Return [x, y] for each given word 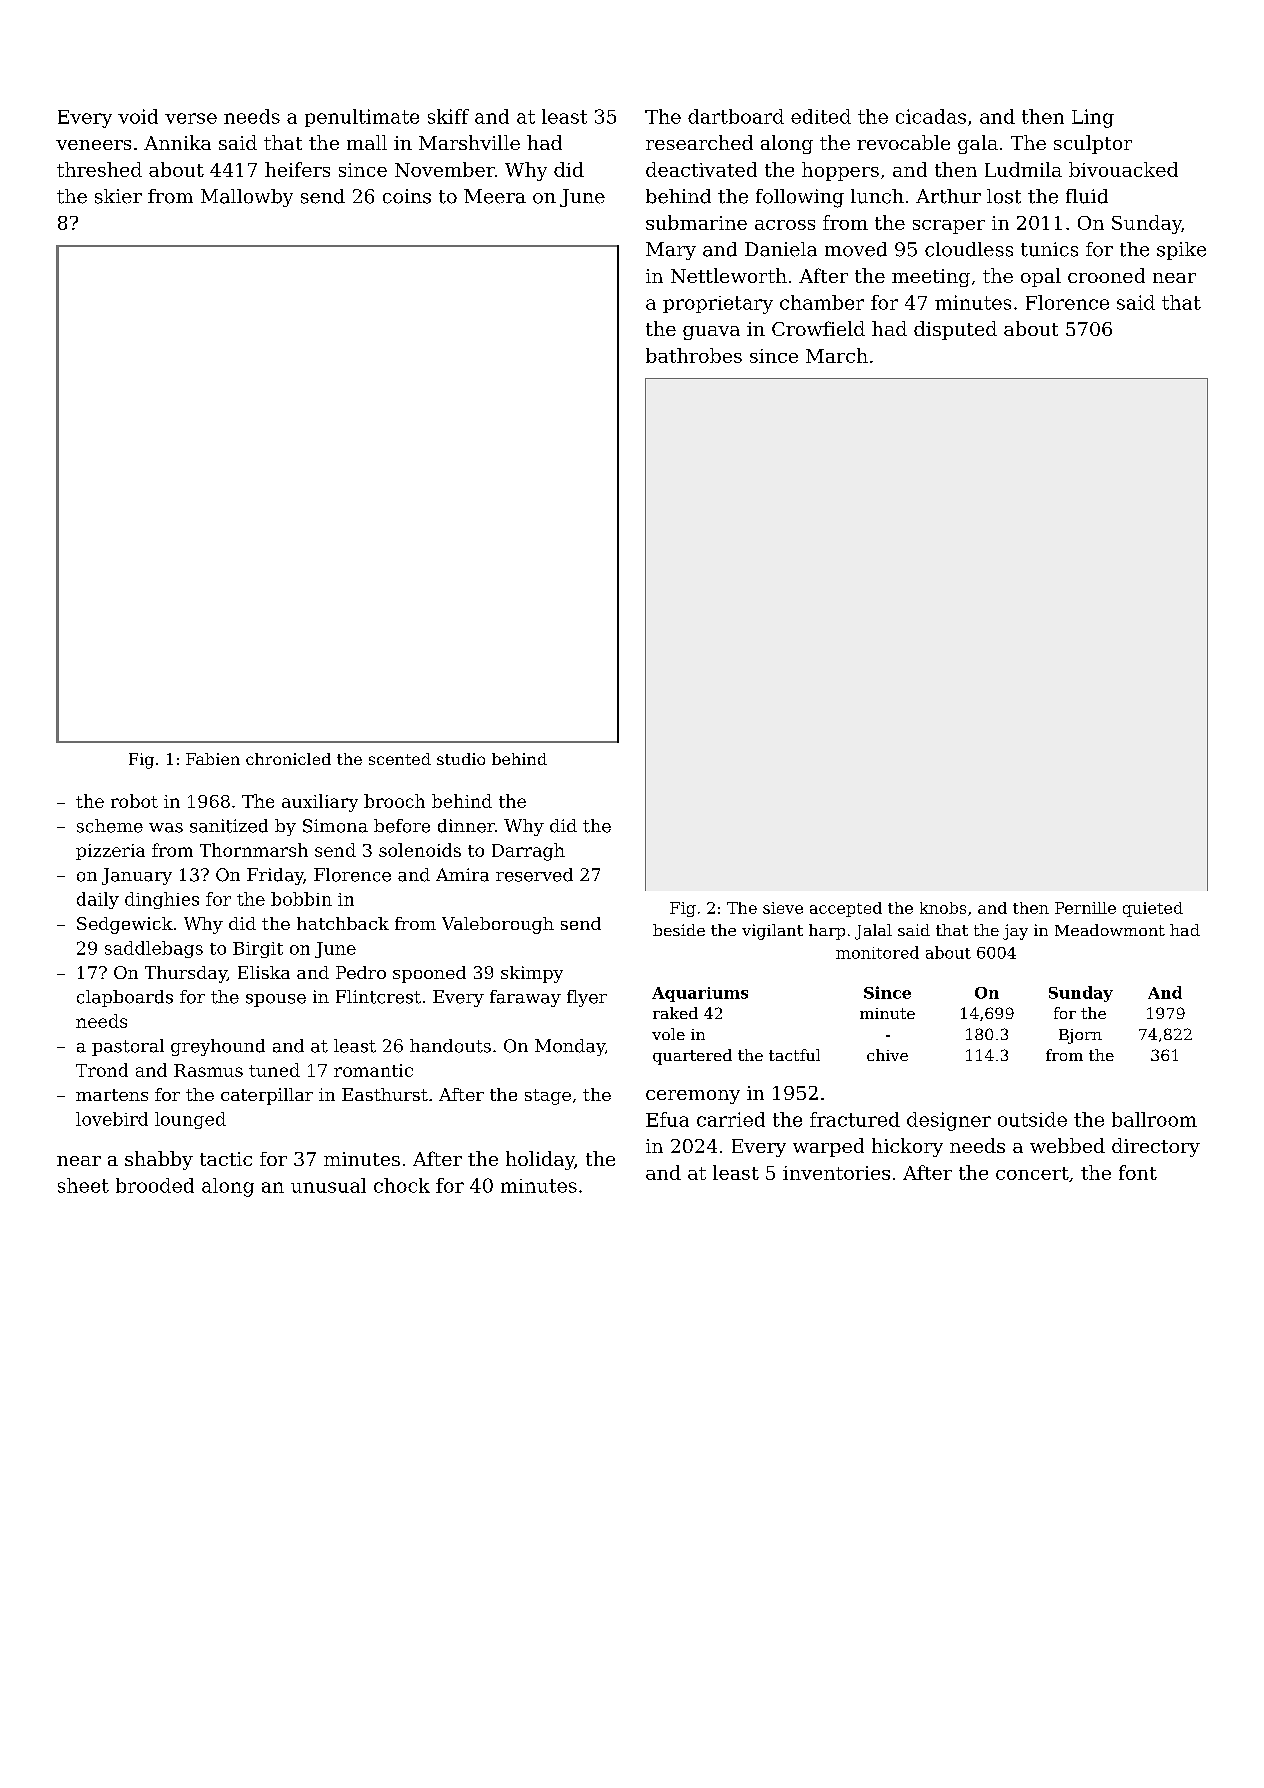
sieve [783, 908]
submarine [696, 222]
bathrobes [694, 355]
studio [461, 759]
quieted [1153, 909]
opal [1041, 277]
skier [118, 196]
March [837, 355]
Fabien [213, 759]
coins [407, 196]
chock [402, 1185]
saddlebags [154, 949]
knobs [943, 908]
